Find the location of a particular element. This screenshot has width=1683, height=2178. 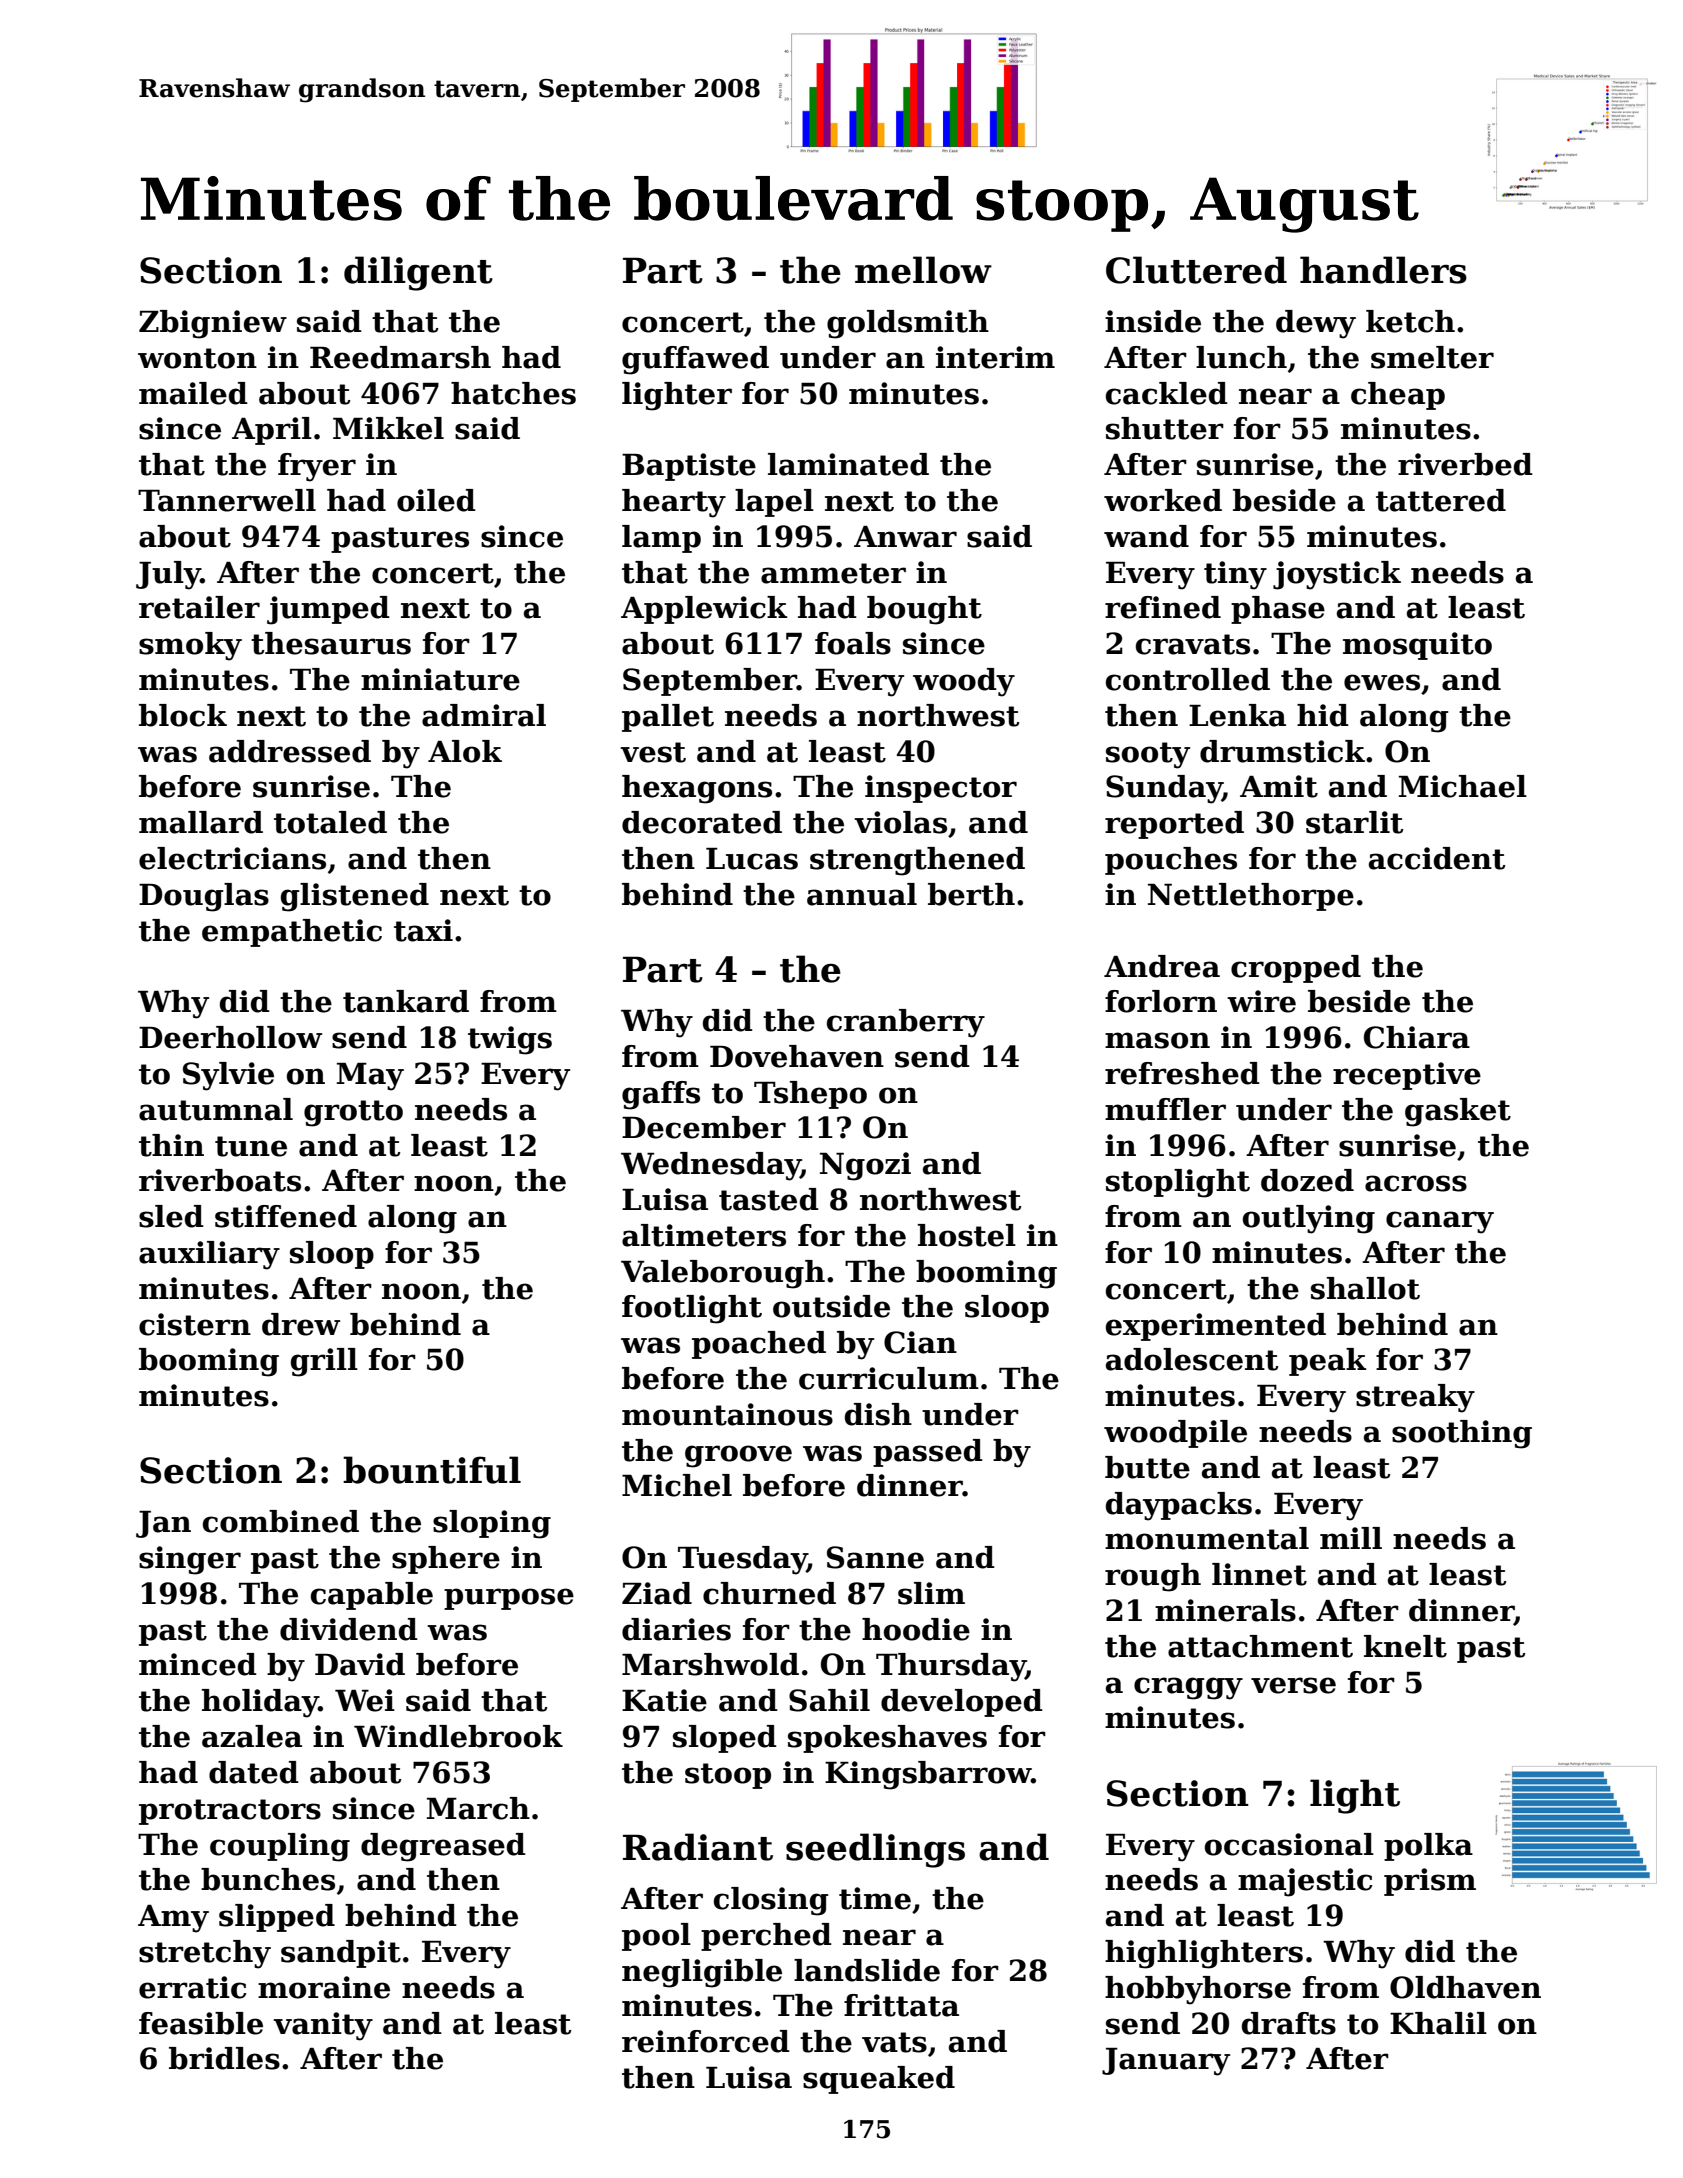

coupling is located at coordinates (280, 1847).
